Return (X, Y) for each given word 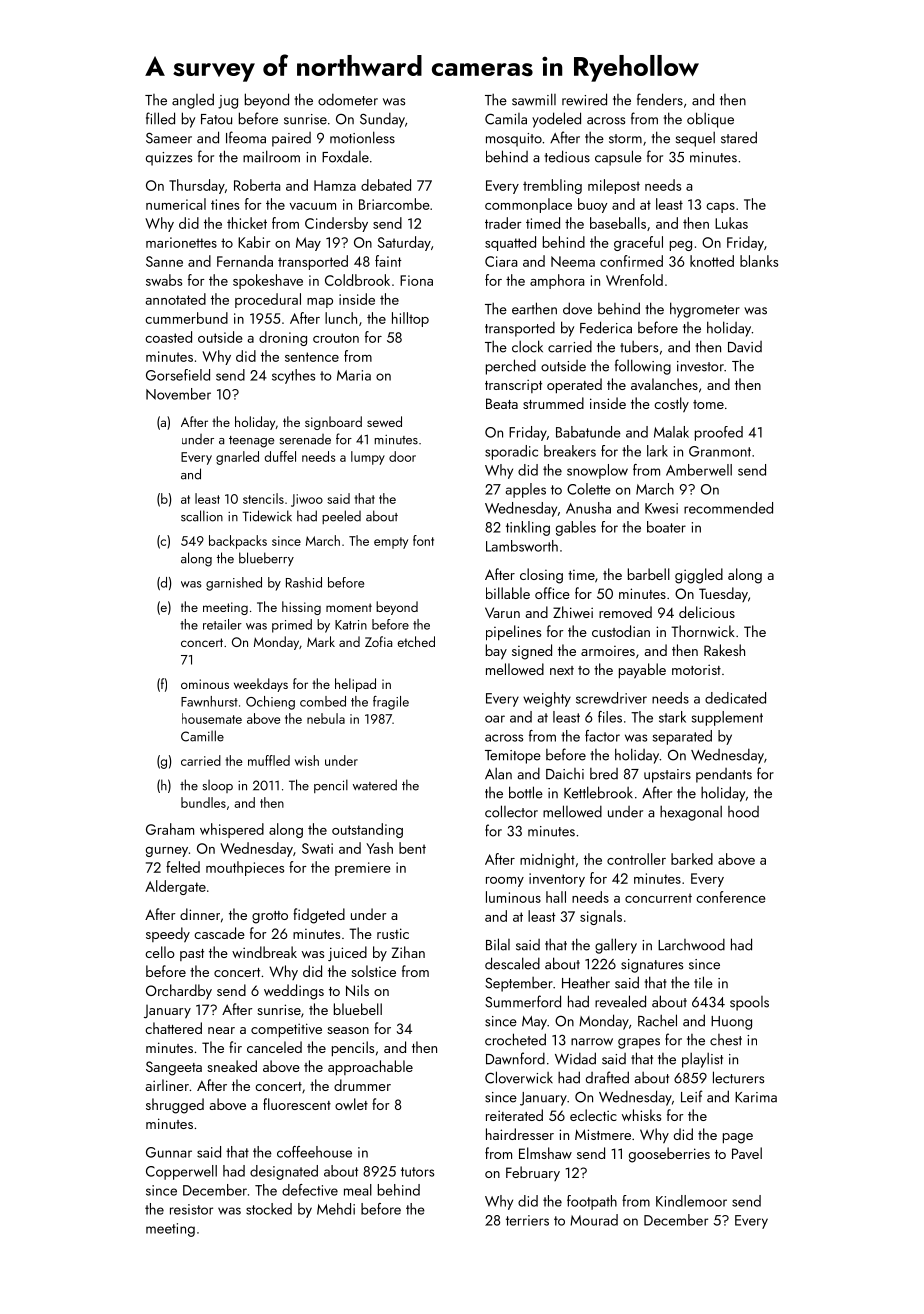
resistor (191, 1209)
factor (602, 736)
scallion (202, 516)
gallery (616, 946)
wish (307, 760)
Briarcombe (394, 204)
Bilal (498, 944)
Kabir (254, 242)
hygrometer (705, 310)
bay (496, 652)
